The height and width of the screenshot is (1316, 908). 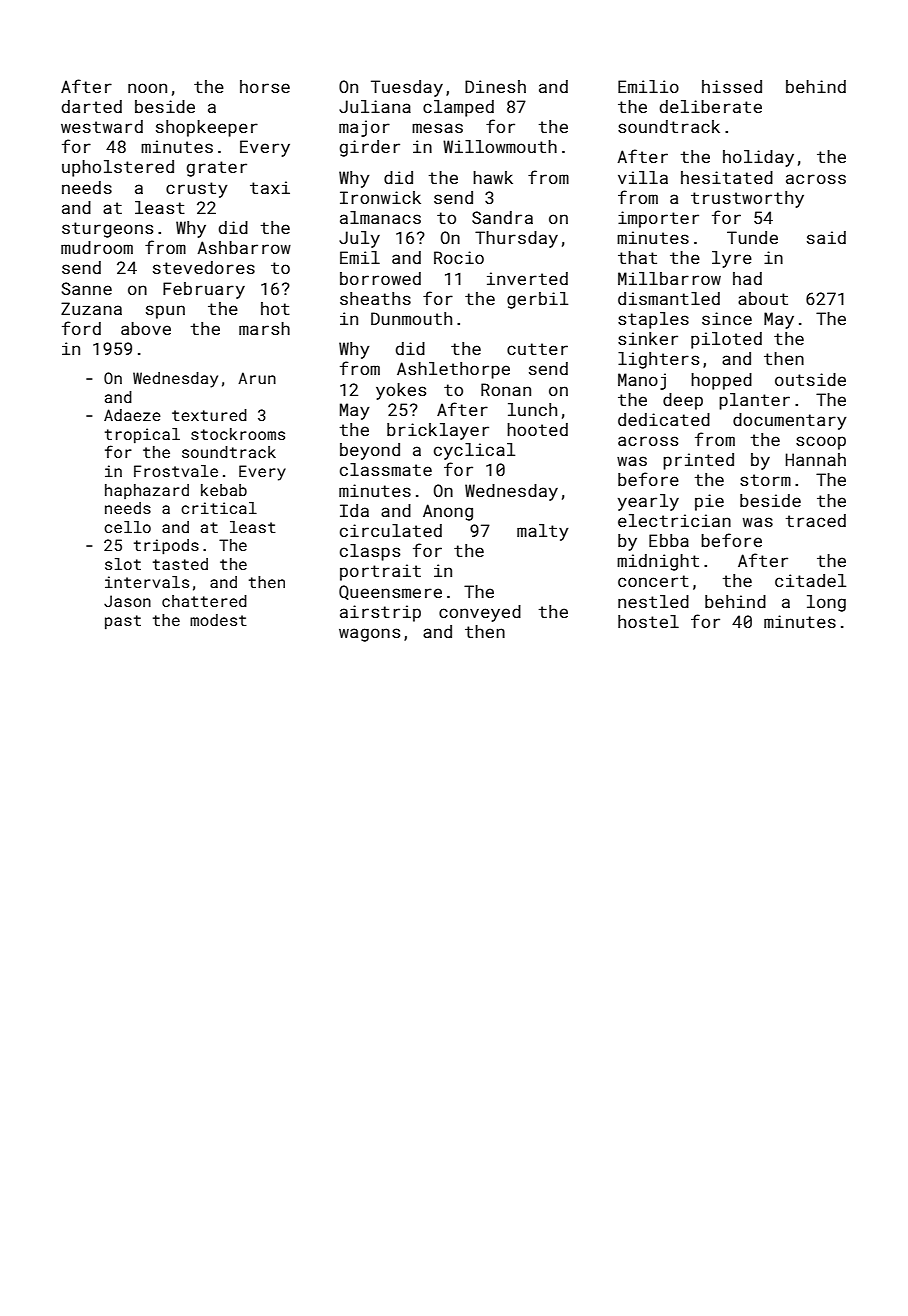 What do you see at coordinates (826, 237) in the screenshot?
I see `said` at bounding box center [826, 237].
